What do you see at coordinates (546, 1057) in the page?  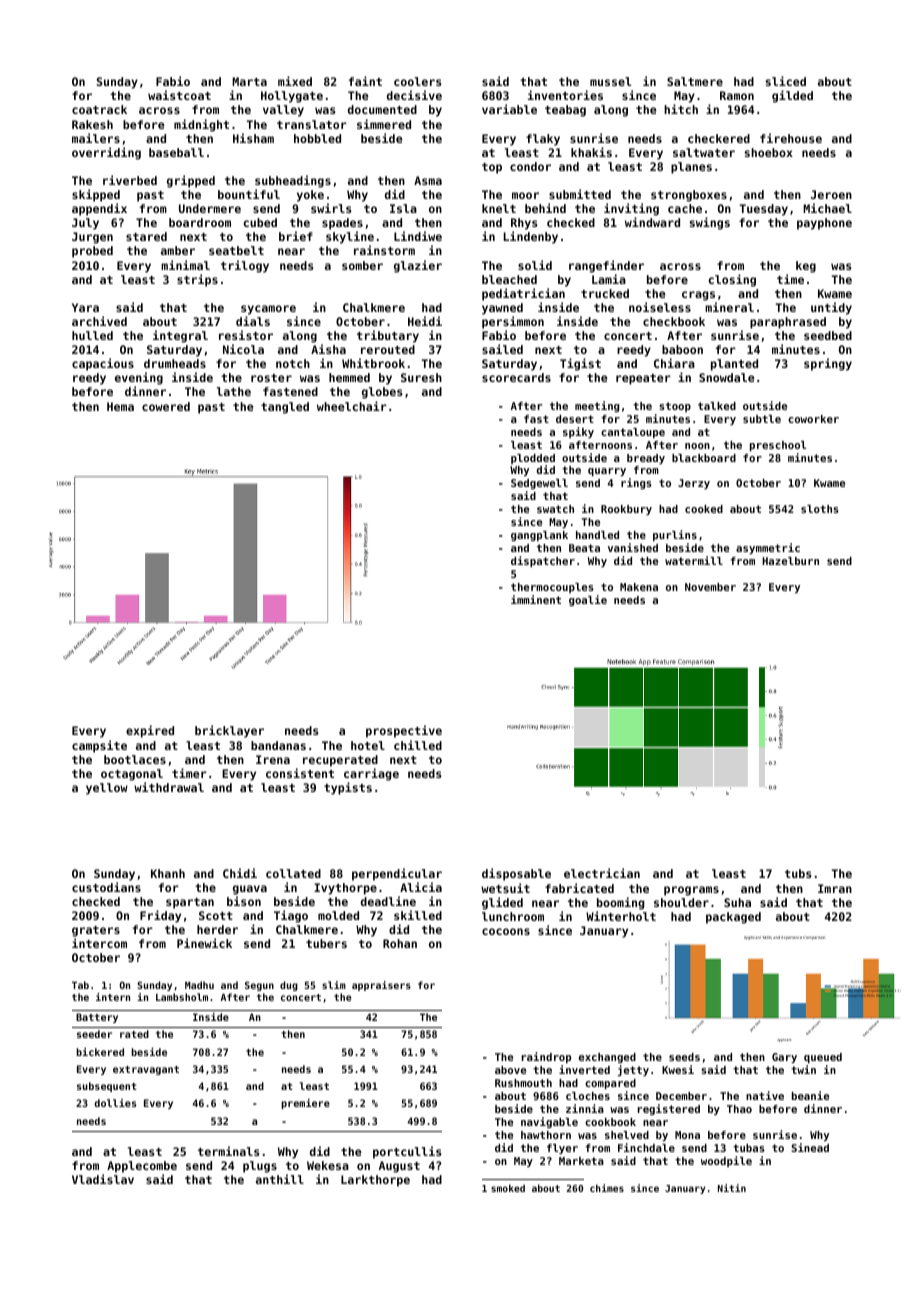 I see `raindrop` at bounding box center [546, 1057].
